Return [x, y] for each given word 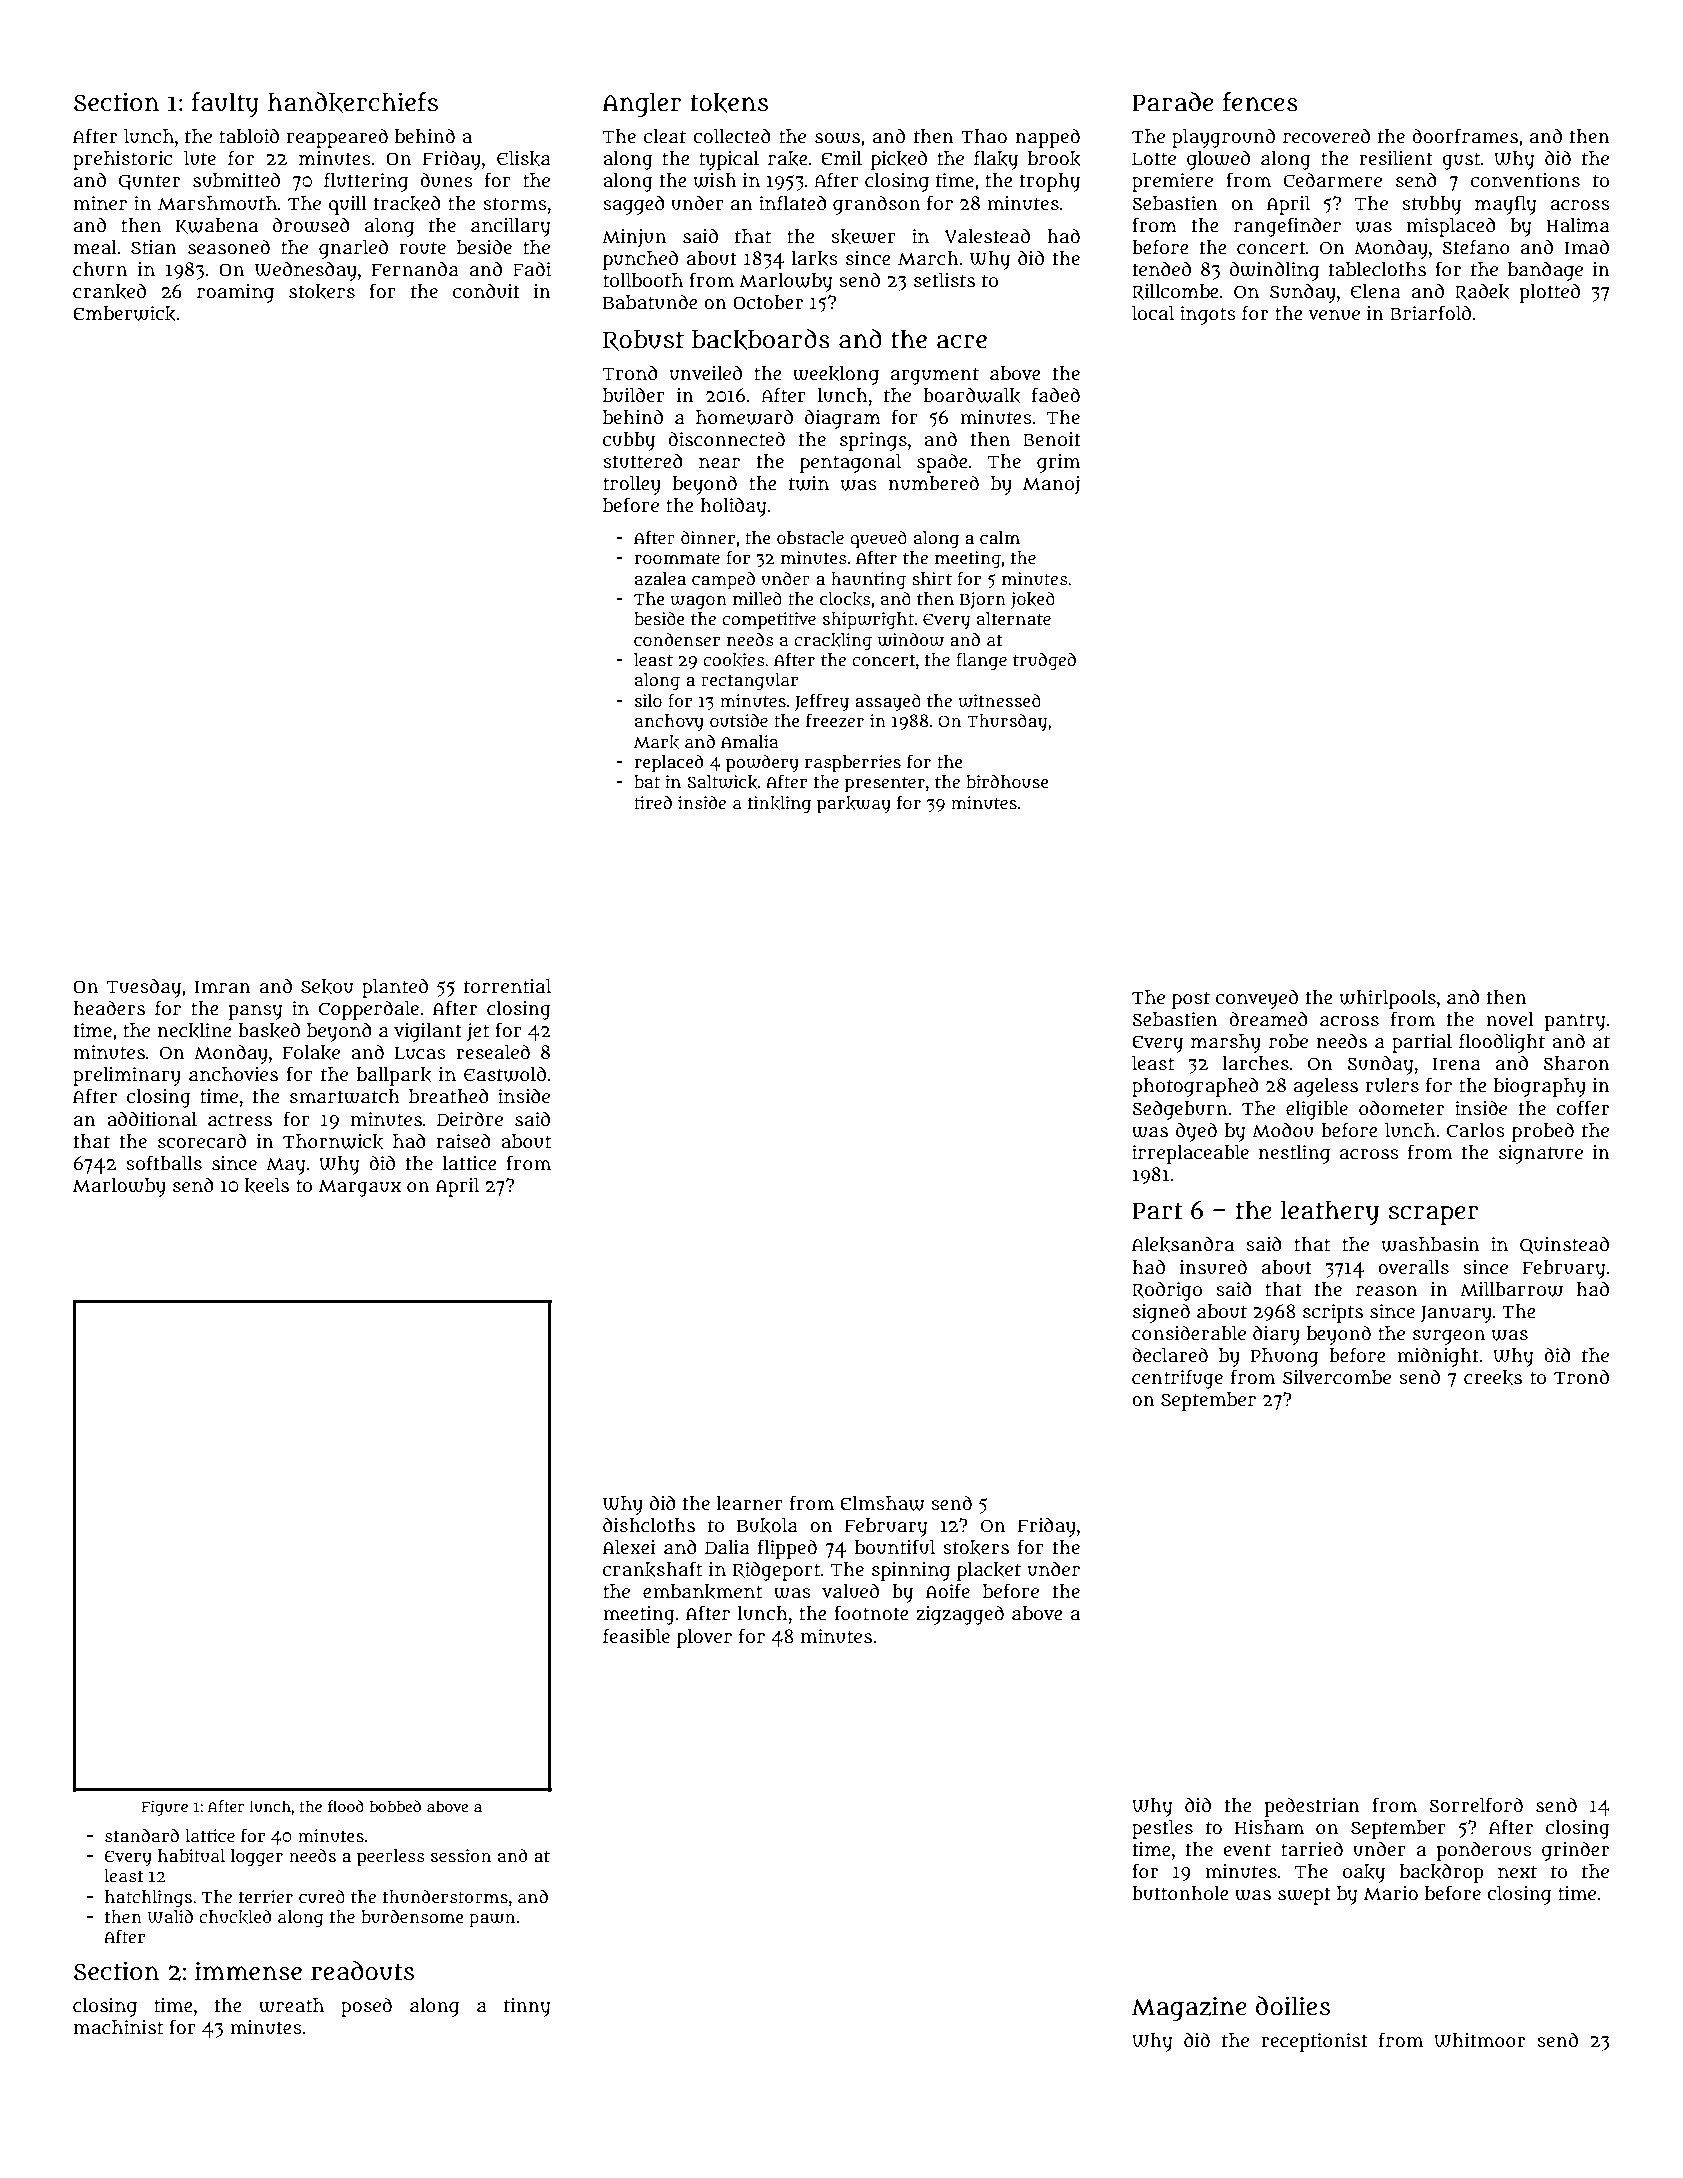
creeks [1493, 1378]
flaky [996, 160]
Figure [165, 1808]
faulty [225, 104]
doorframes [1465, 136]
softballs [164, 1163]
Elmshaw [882, 1503]
